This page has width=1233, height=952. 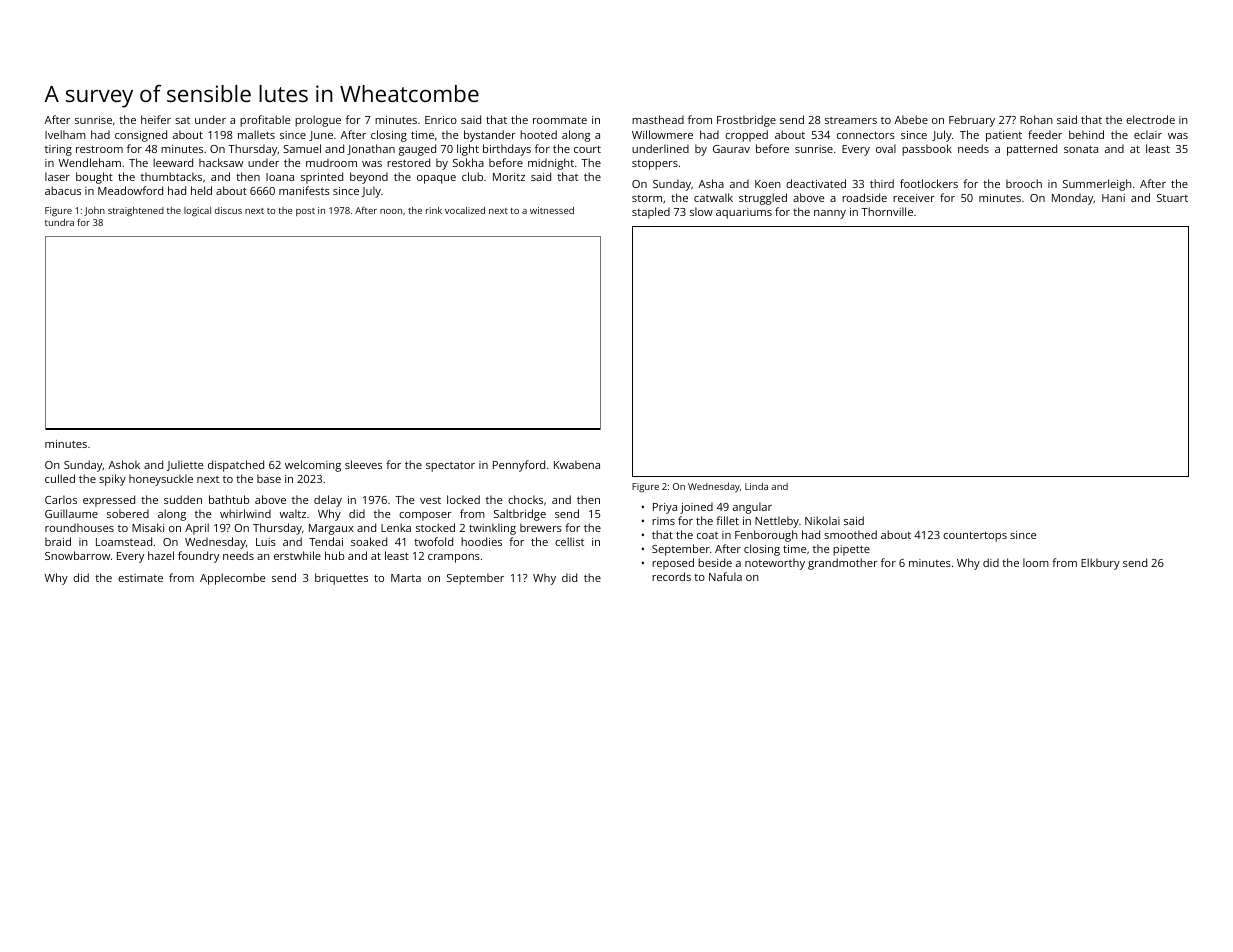 What do you see at coordinates (887, 211) in the page?
I see `Thornville` at bounding box center [887, 211].
